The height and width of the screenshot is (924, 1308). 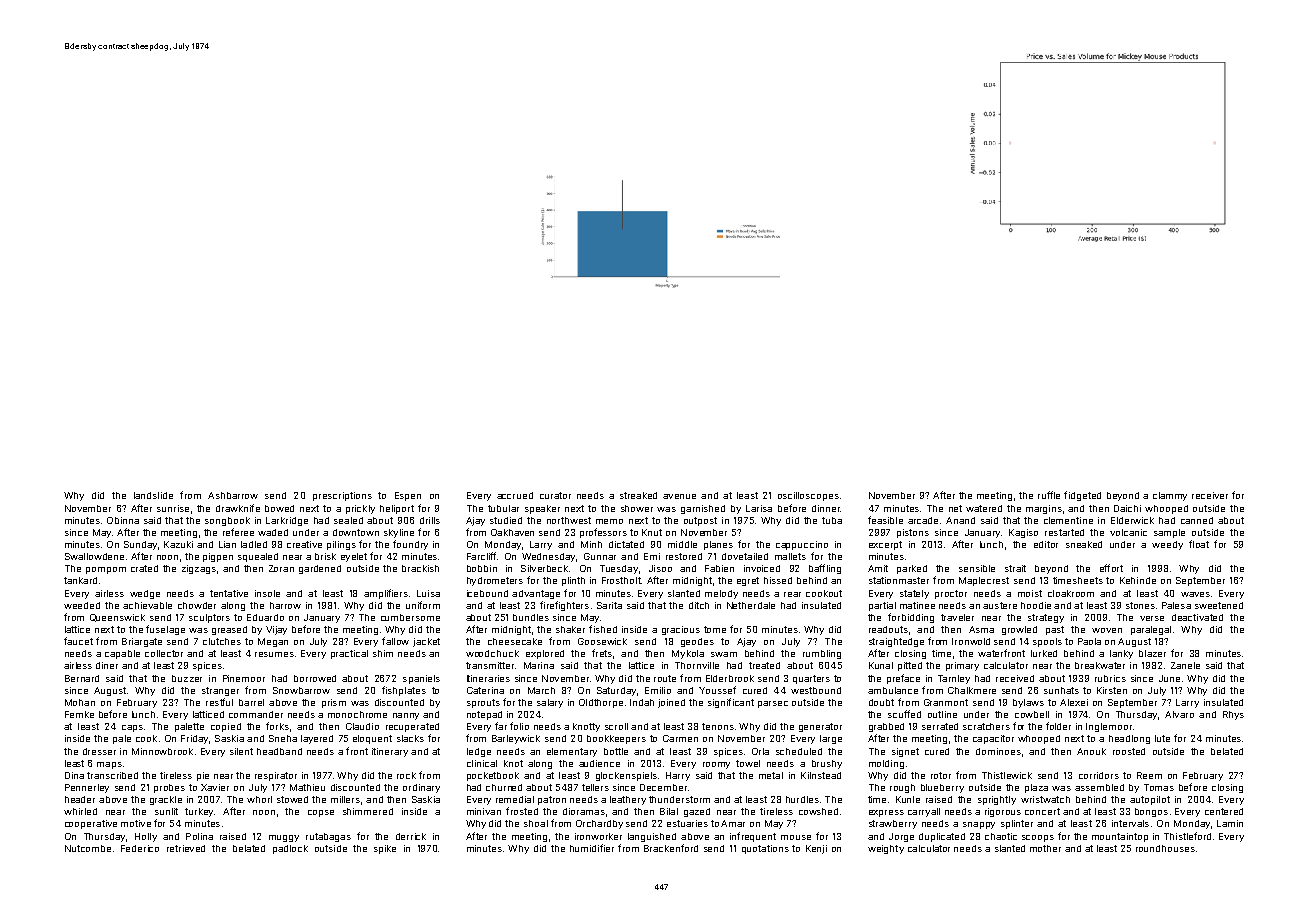 What do you see at coordinates (99, 751) in the screenshot?
I see `dresser` at bounding box center [99, 751].
